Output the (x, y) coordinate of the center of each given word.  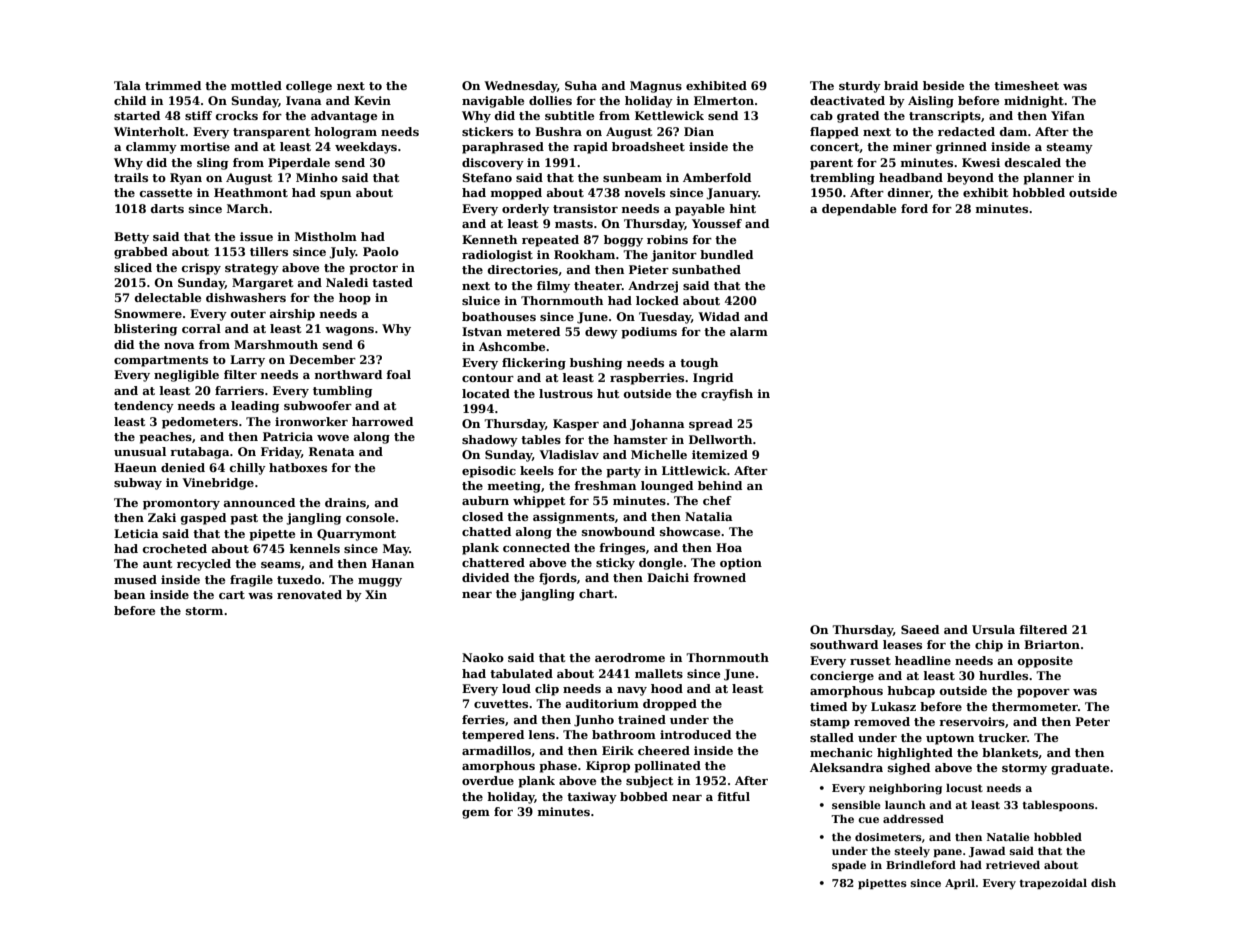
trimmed (173, 85)
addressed (913, 818)
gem (476, 814)
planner (1048, 179)
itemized (720, 454)
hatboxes (298, 467)
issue (256, 236)
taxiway (592, 798)
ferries (483, 719)
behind (720, 485)
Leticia (136, 533)
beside (943, 85)
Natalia (709, 516)
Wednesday (520, 87)
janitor (674, 256)
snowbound (618, 531)
